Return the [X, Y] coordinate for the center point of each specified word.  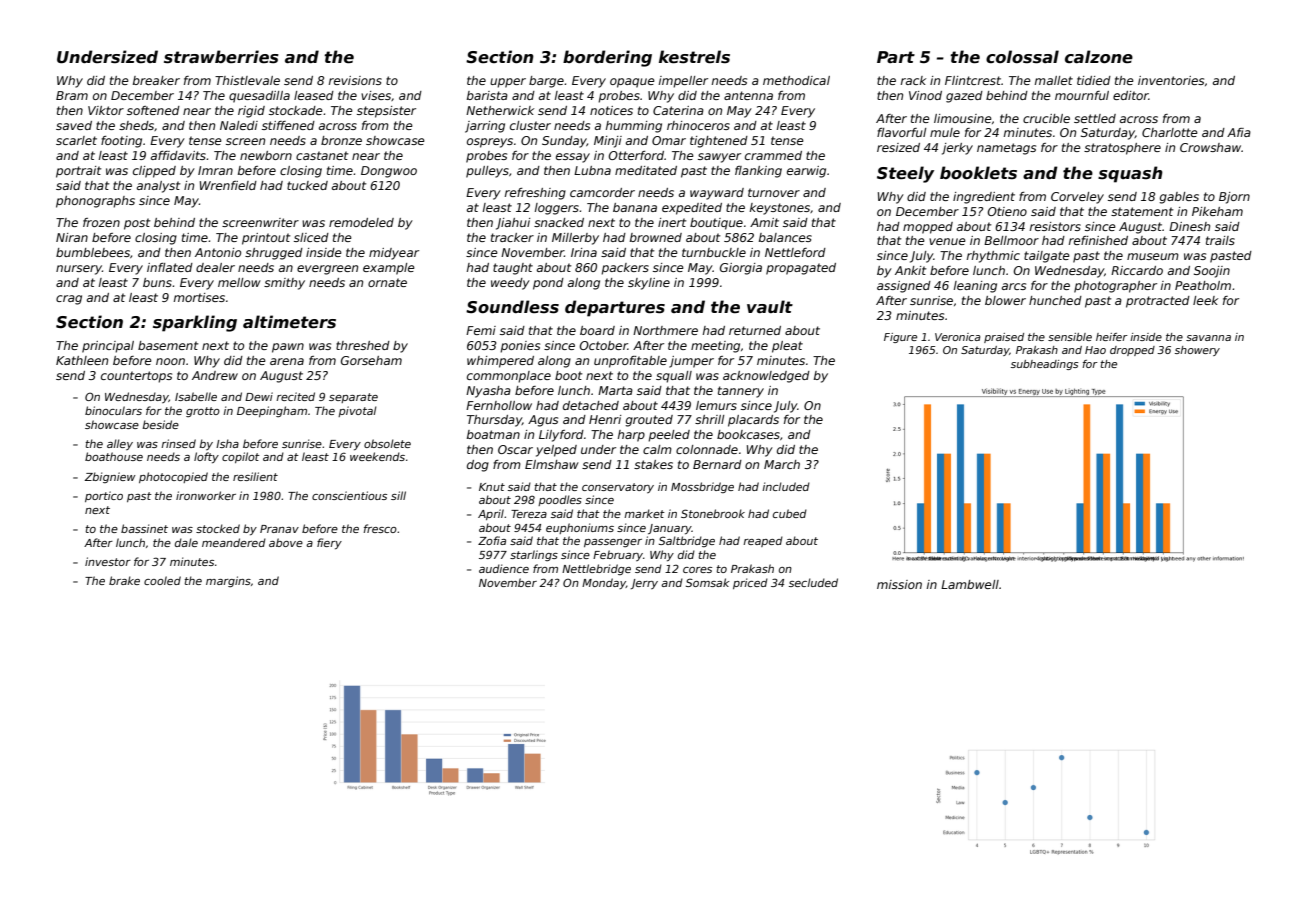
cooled [162, 580]
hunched [1055, 300]
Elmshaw [552, 464]
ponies [520, 347]
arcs [1014, 286]
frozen [101, 222]
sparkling [195, 323]
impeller [683, 82]
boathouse [114, 456]
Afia [1239, 132]
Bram [72, 95]
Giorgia [741, 269]
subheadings [1044, 365]
